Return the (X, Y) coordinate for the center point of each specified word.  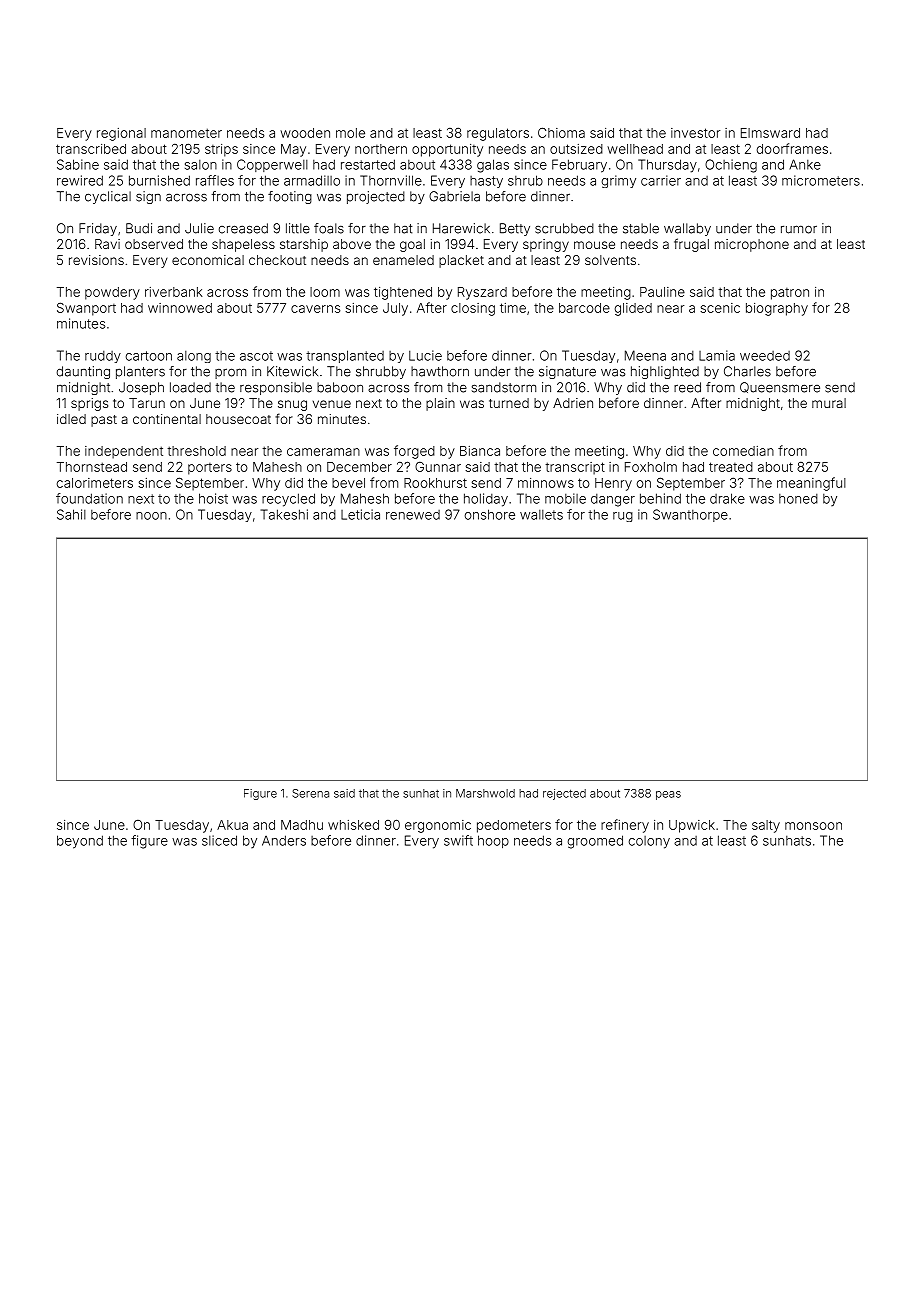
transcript (575, 468)
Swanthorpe (690, 515)
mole (350, 133)
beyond (80, 842)
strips (221, 150)
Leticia (360, 514)
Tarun (147, 403)
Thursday (667, 166)
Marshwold (485, 793)
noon (151, 516)
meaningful (811, 484)
